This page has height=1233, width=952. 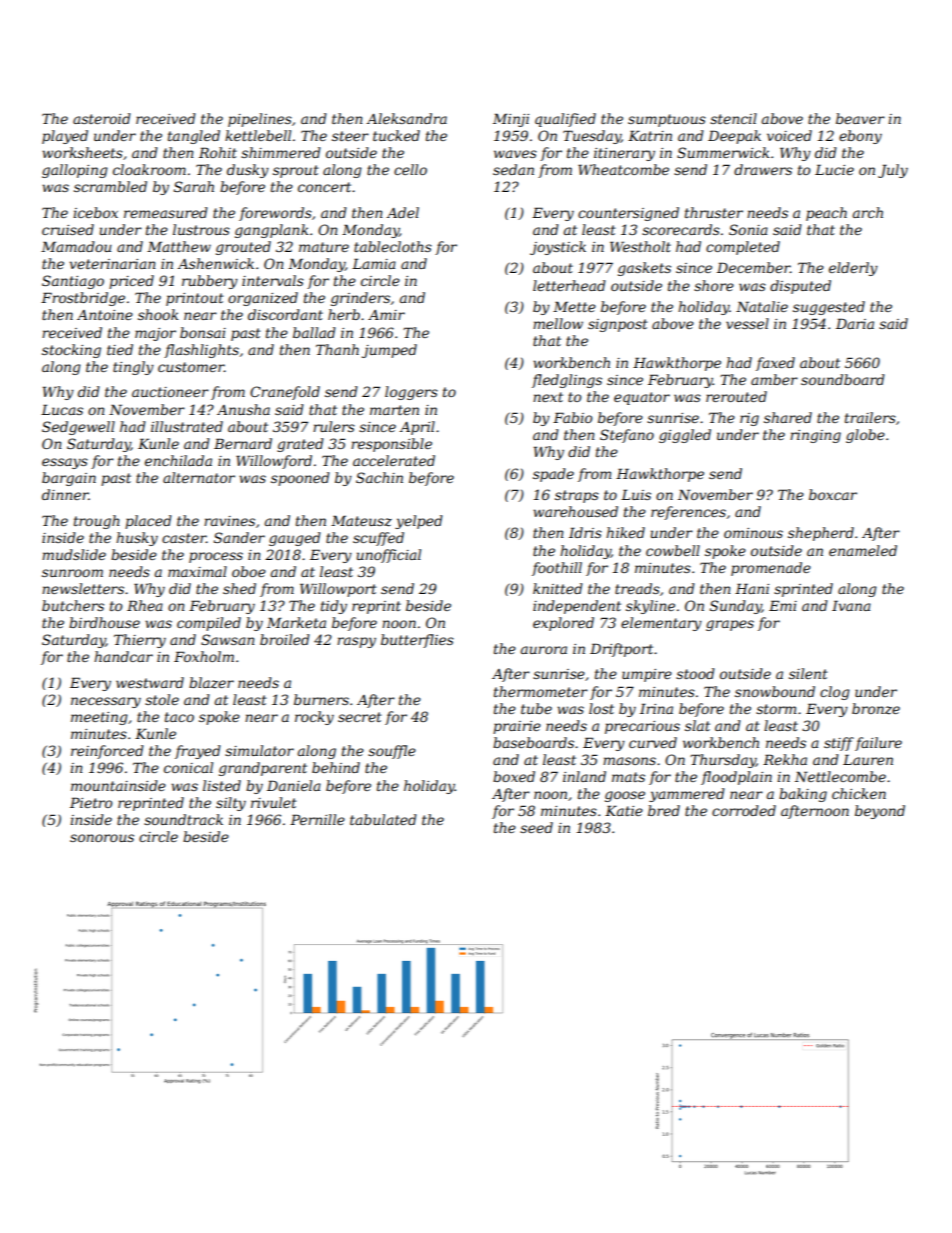 What do you see at coordinates (194, 137) in the page?
I see `tangled` at bounding box center [194, 137].
